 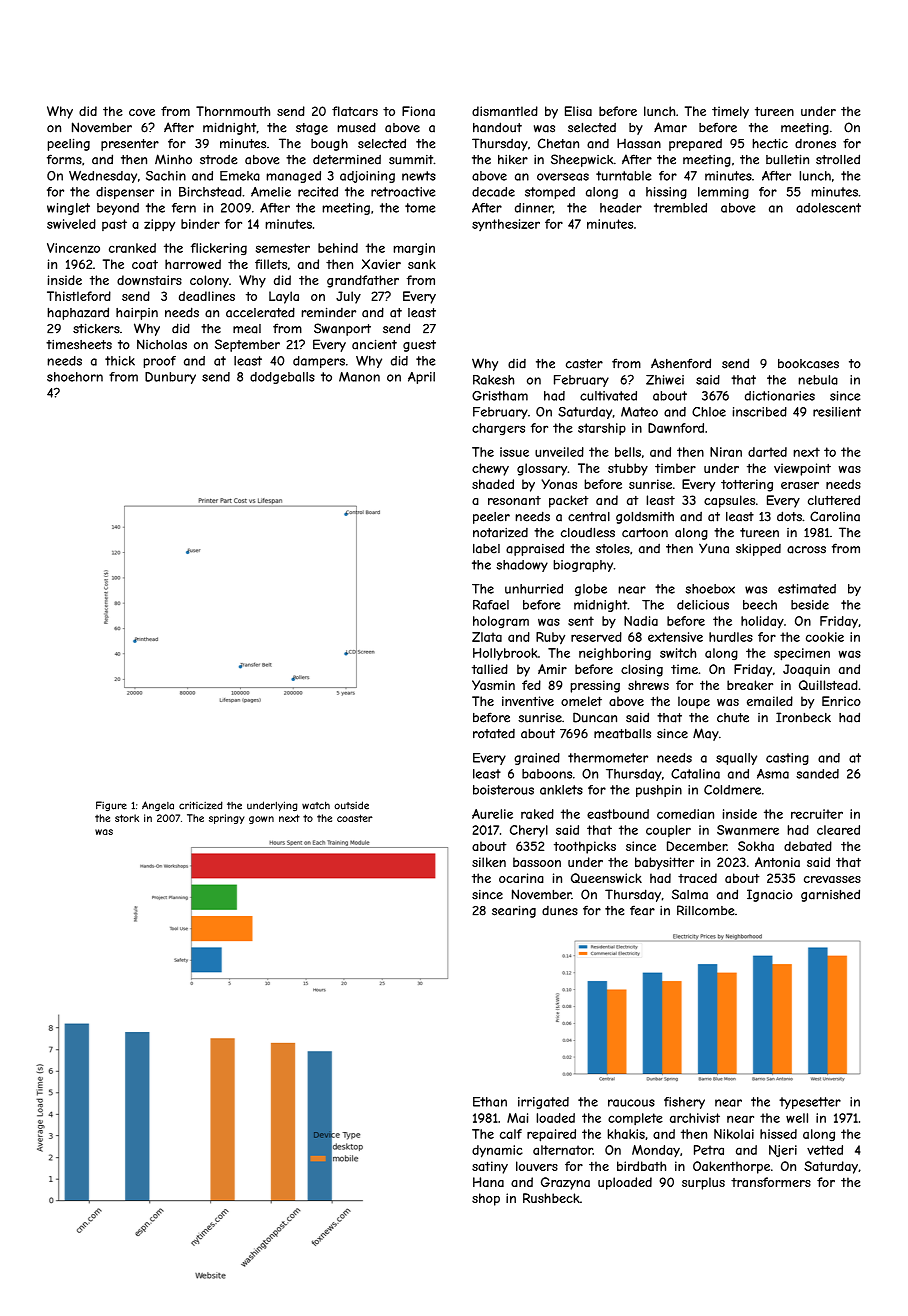 What do you see at coordinates (490, 1102) in the screenshot?
I see `Ethan` at bounding box center [490, 1102].
